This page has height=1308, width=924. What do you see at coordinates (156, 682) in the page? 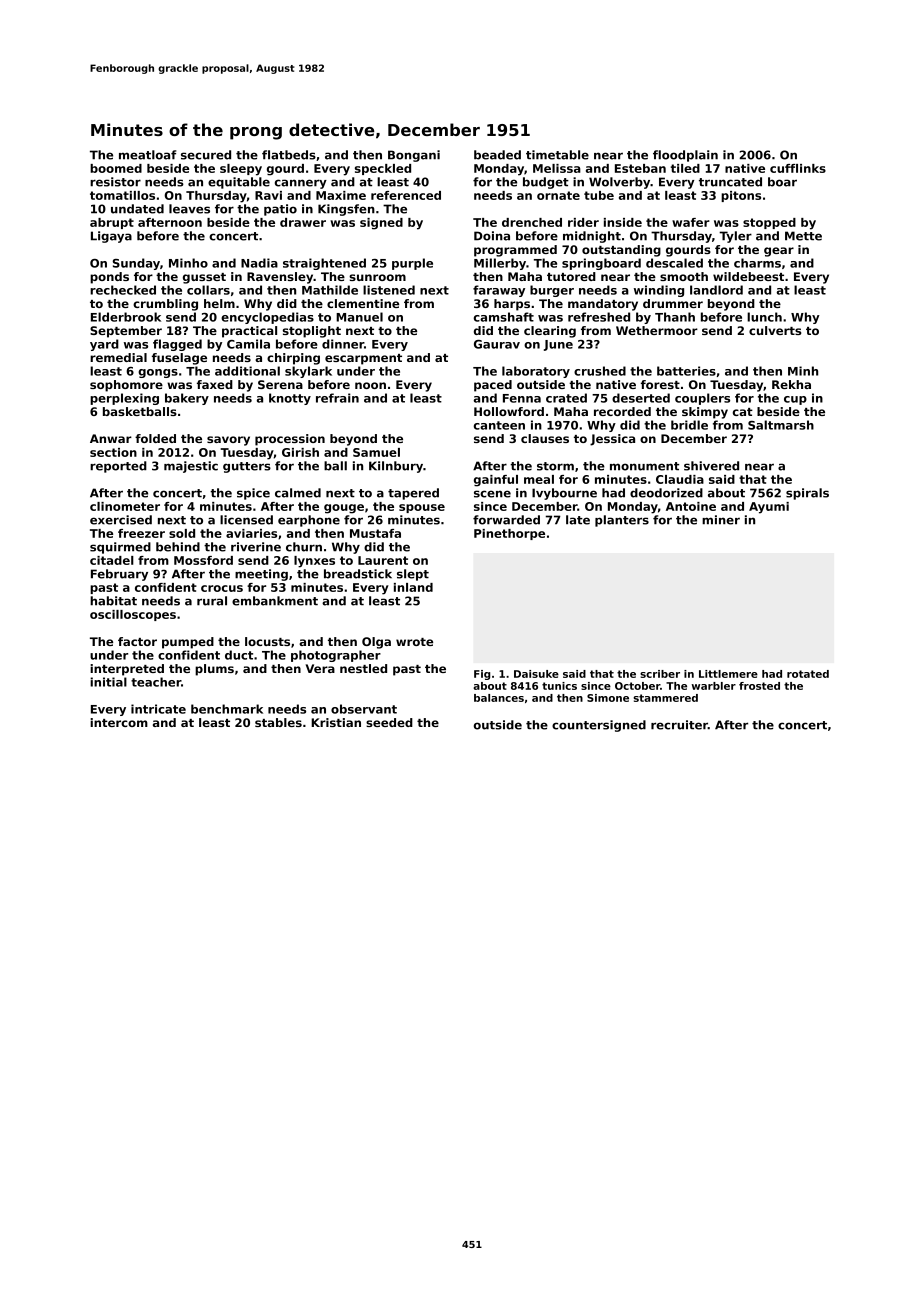
I see `teacher` at bounding box center [156, 682].
